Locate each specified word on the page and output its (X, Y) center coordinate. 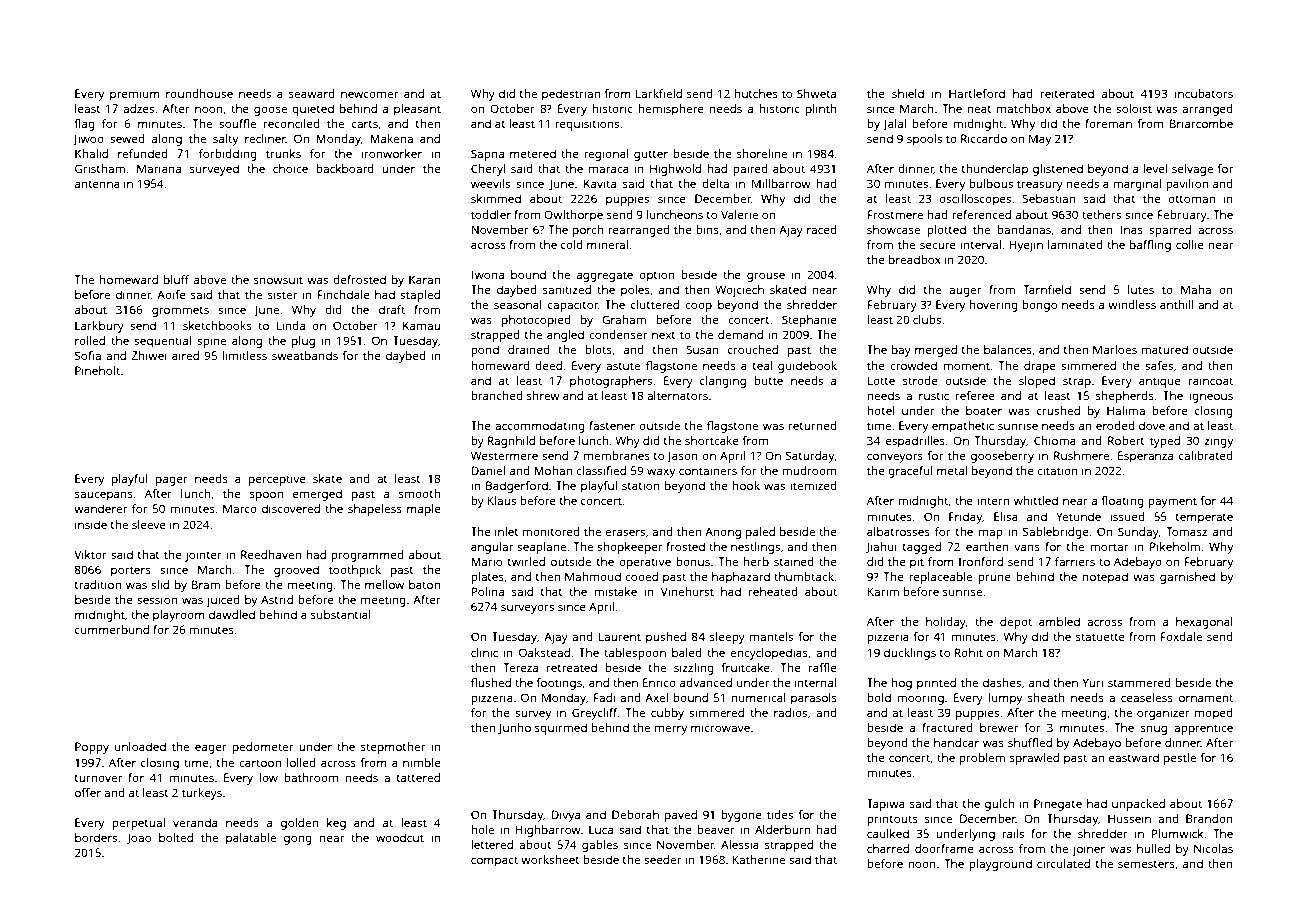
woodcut (400, 837)
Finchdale (343, 294)
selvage (1192, 170)
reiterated (1067, 93)
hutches (756, 93)
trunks (283, 153)
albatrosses (898, 531)
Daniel (488, 470)
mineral (607, 244)
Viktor (90, 554)
